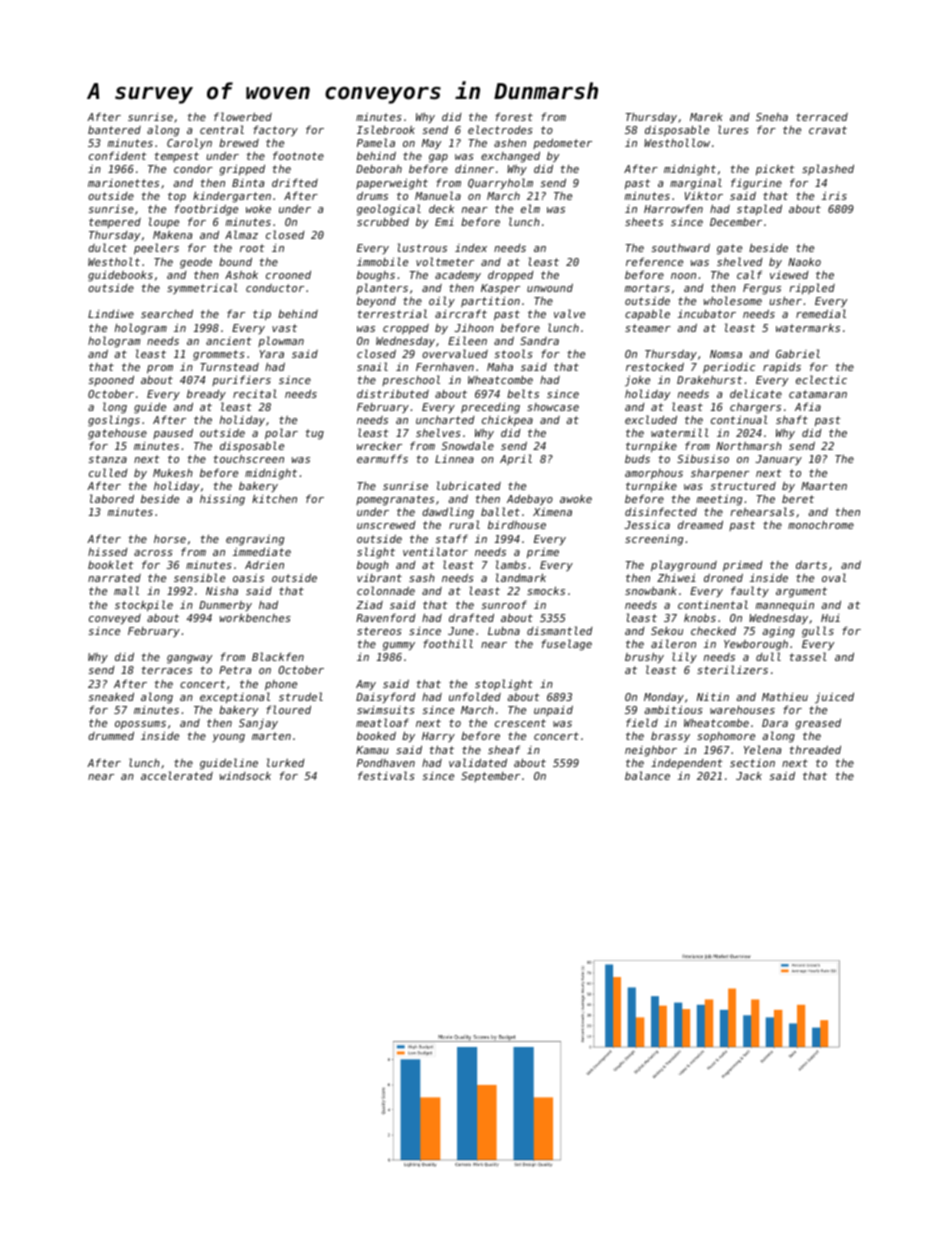 The width and height of the screenshot is (952, 1233). I want to click on elm, so click(530, 208).
